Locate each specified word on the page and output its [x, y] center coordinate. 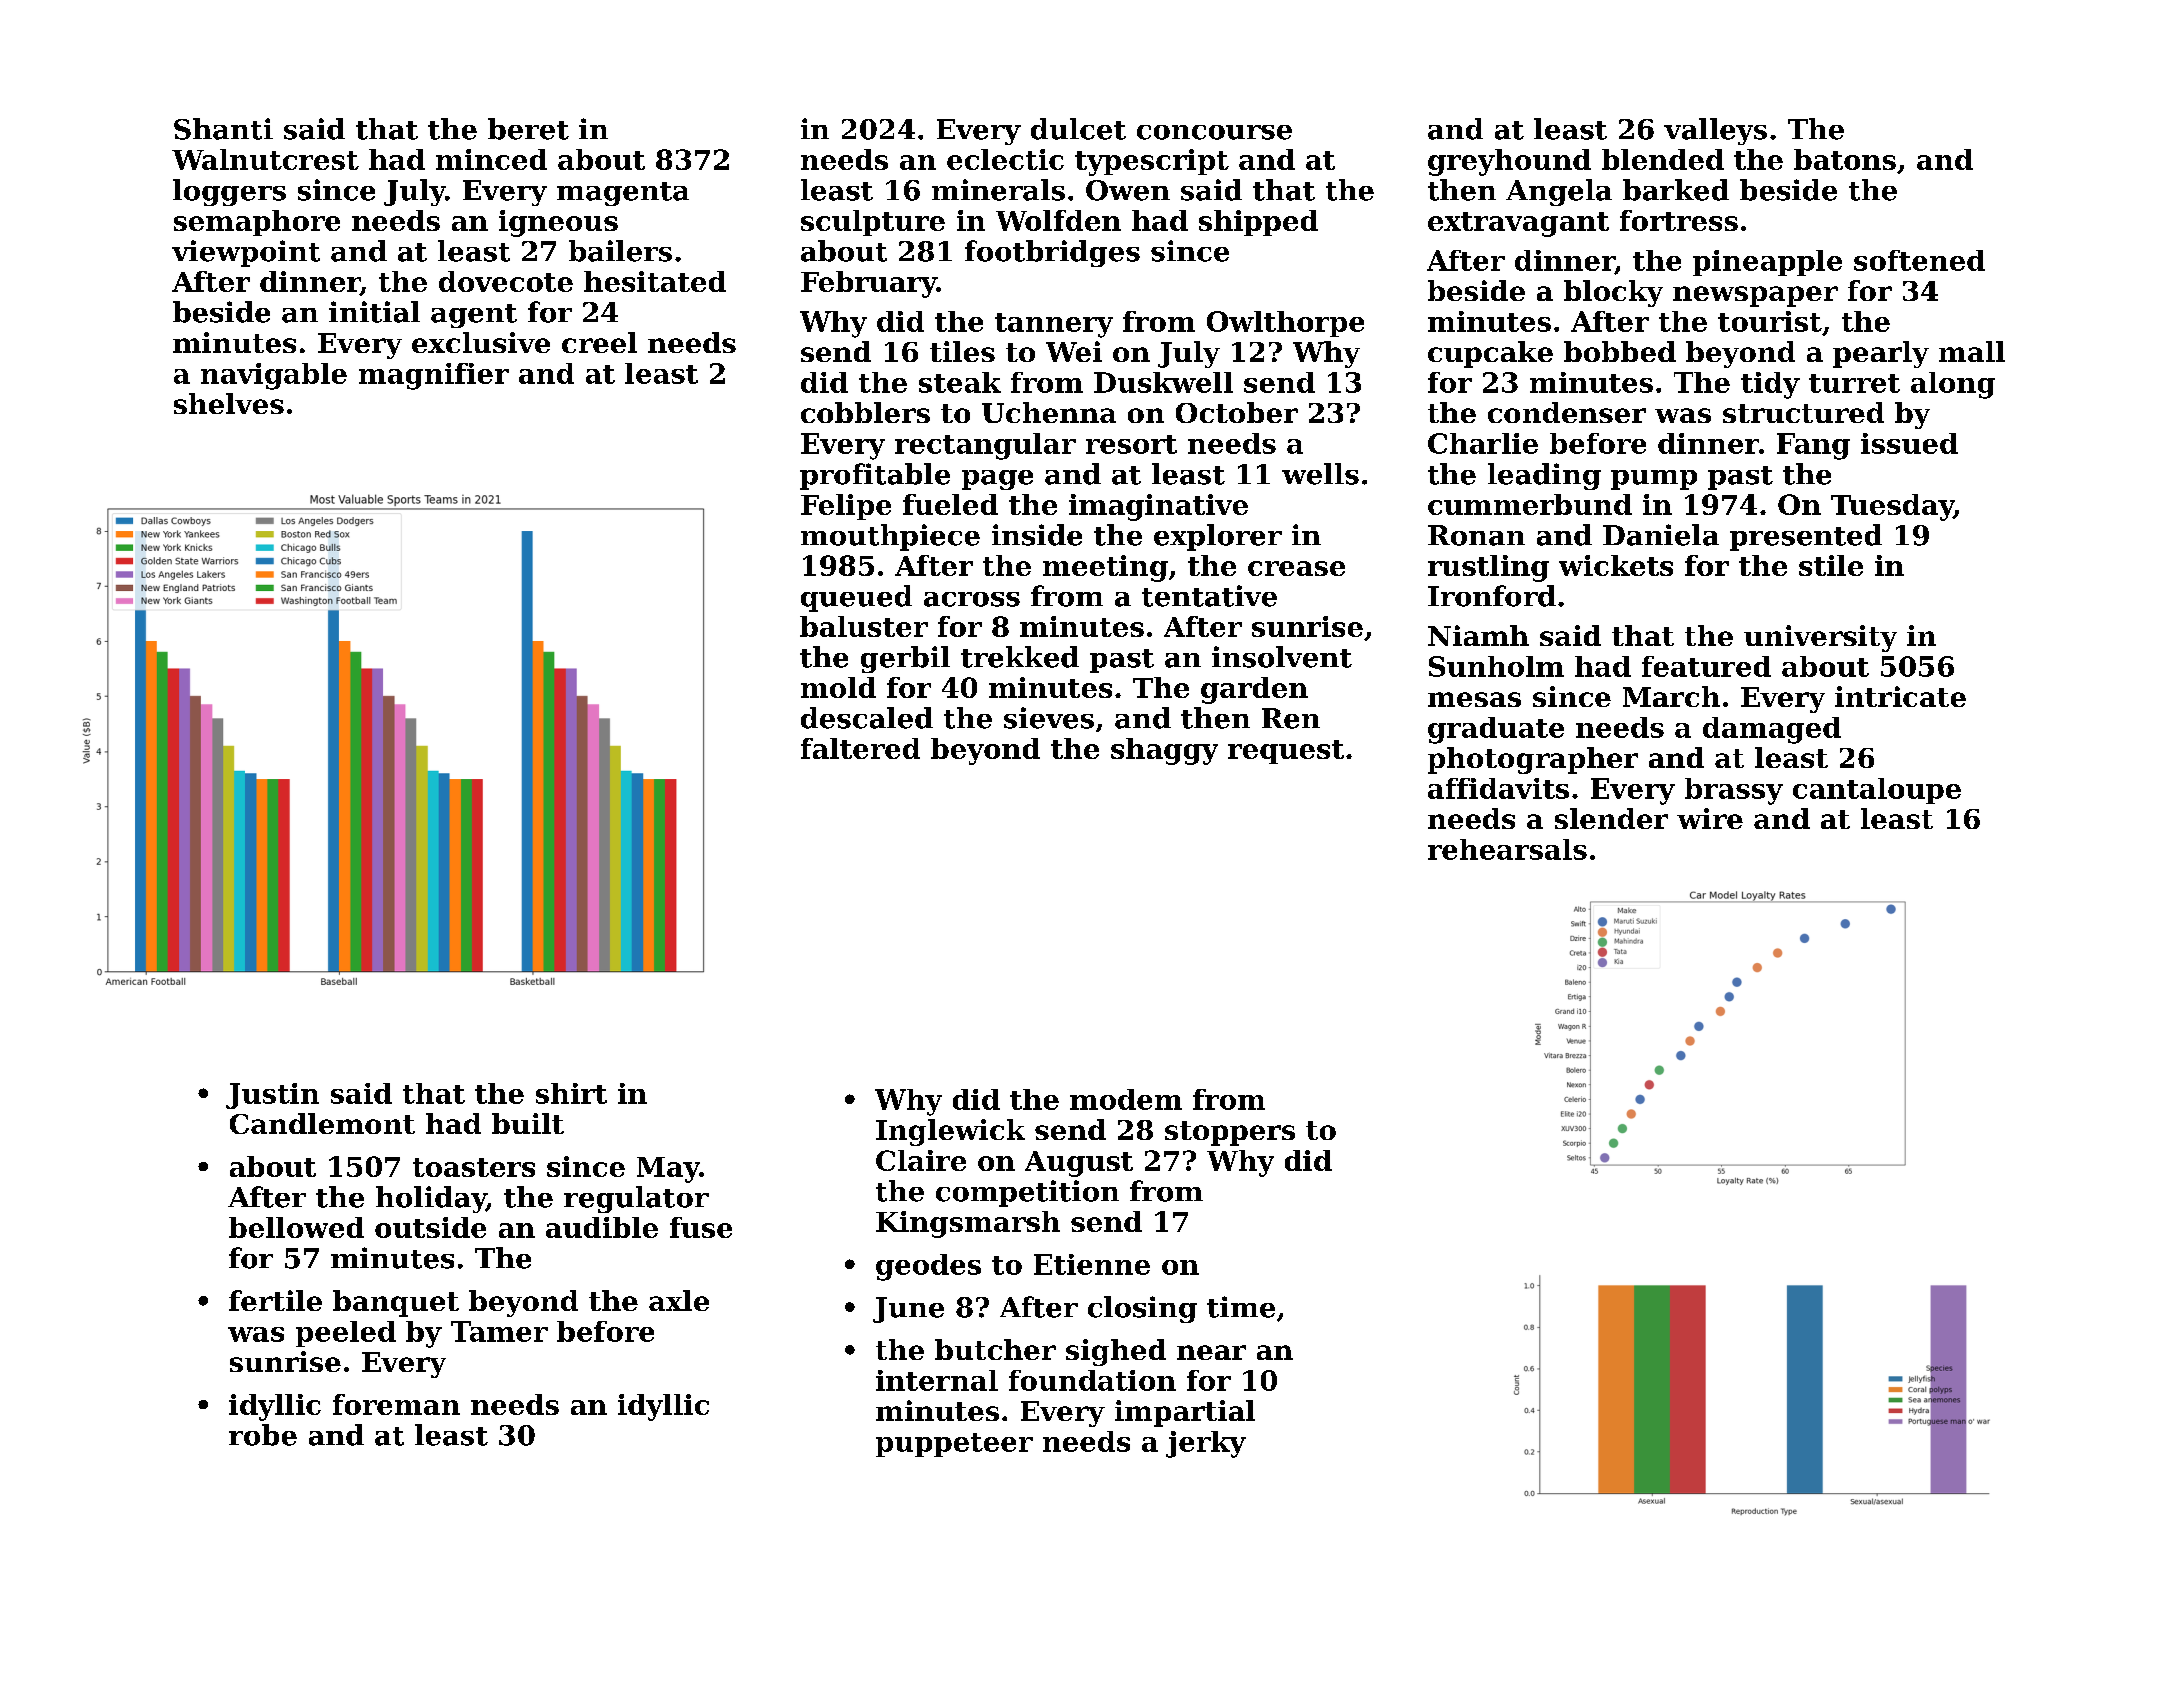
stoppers [1230, 1133]
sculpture [873, 223]
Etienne [1092, 1264]
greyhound [1509, 162]
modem [1126, 1099]
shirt [571, 1093]
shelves [229, 403]
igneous [558, 223]
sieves [1049, 718]
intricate [1900, 696]
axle [679, 1300]
